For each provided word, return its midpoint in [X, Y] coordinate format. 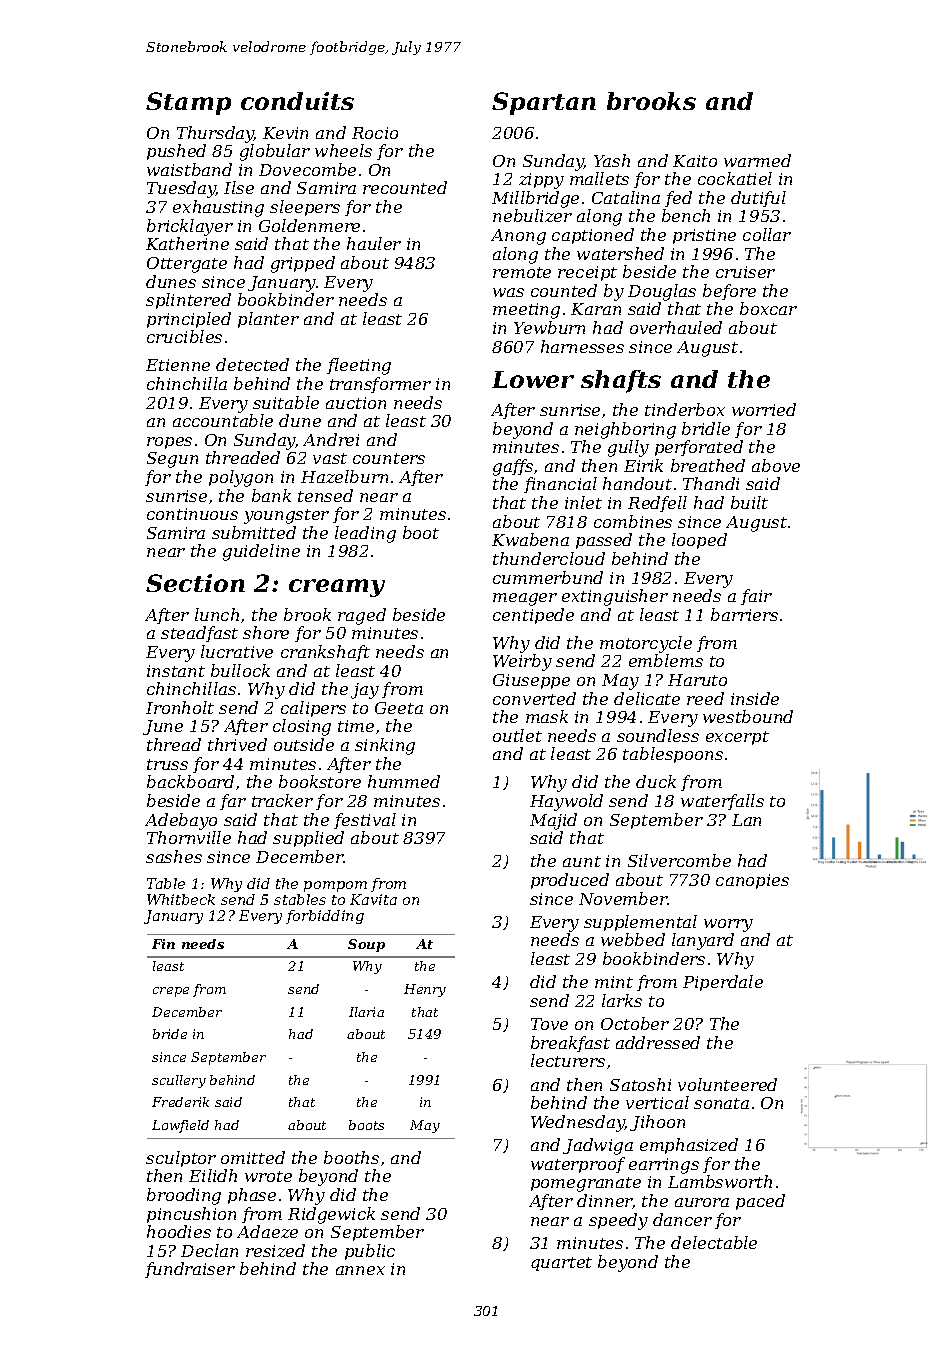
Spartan [544, 103]
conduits [297, 101]
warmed [757, 160]
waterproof [578, 1165]
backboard [190, 781]
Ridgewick [331, 1215]
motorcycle [646, 644]
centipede [533, 616]
